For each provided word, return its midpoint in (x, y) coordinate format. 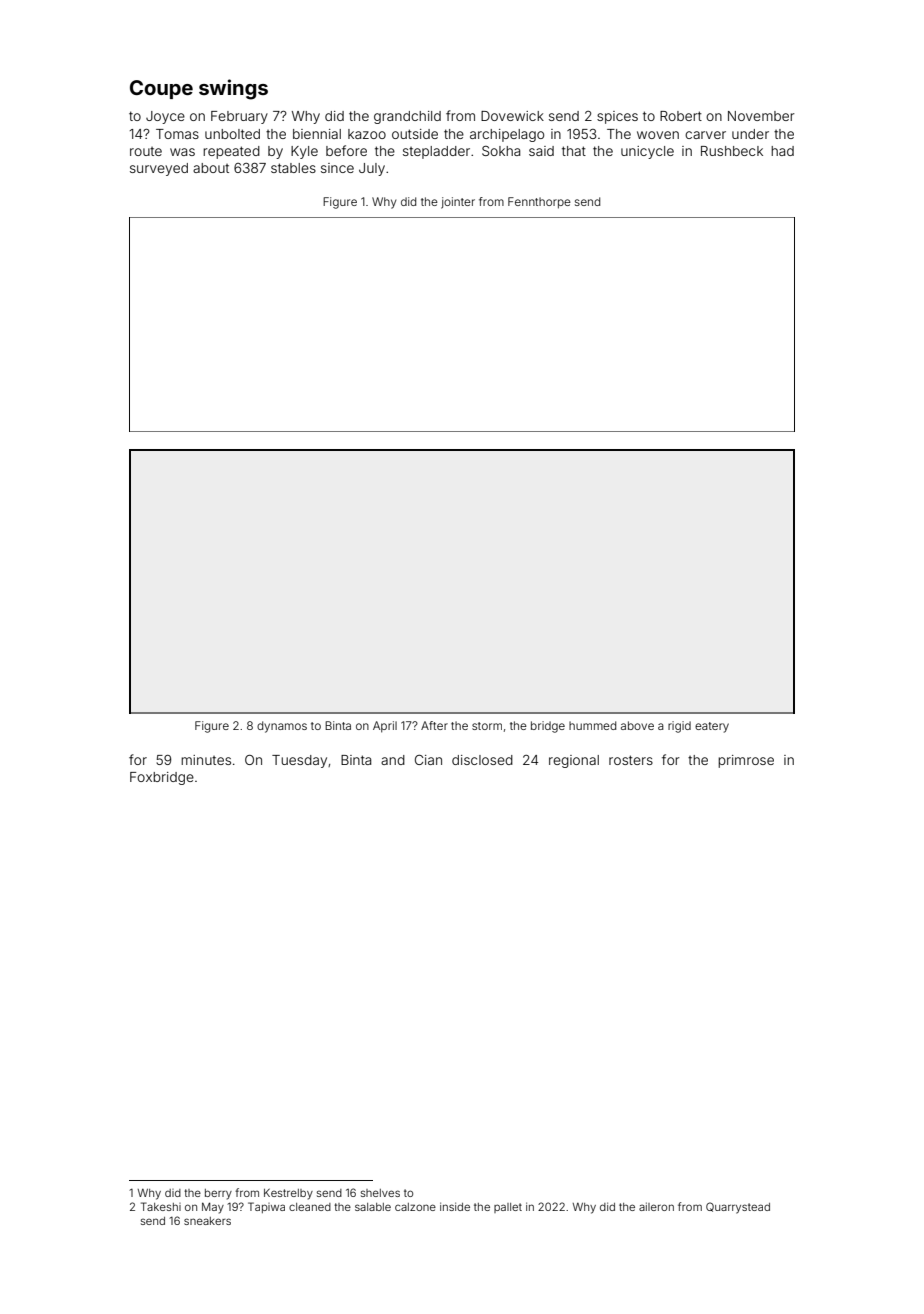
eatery (712, 727)
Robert (681, 116)
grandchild (407, 117)
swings (233, 89)
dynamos (282, 727)
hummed (592, 725)
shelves (380, 1193)
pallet (508, 1208)
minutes (206, 760)
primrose (746, 761)
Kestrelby (288, 1194)
